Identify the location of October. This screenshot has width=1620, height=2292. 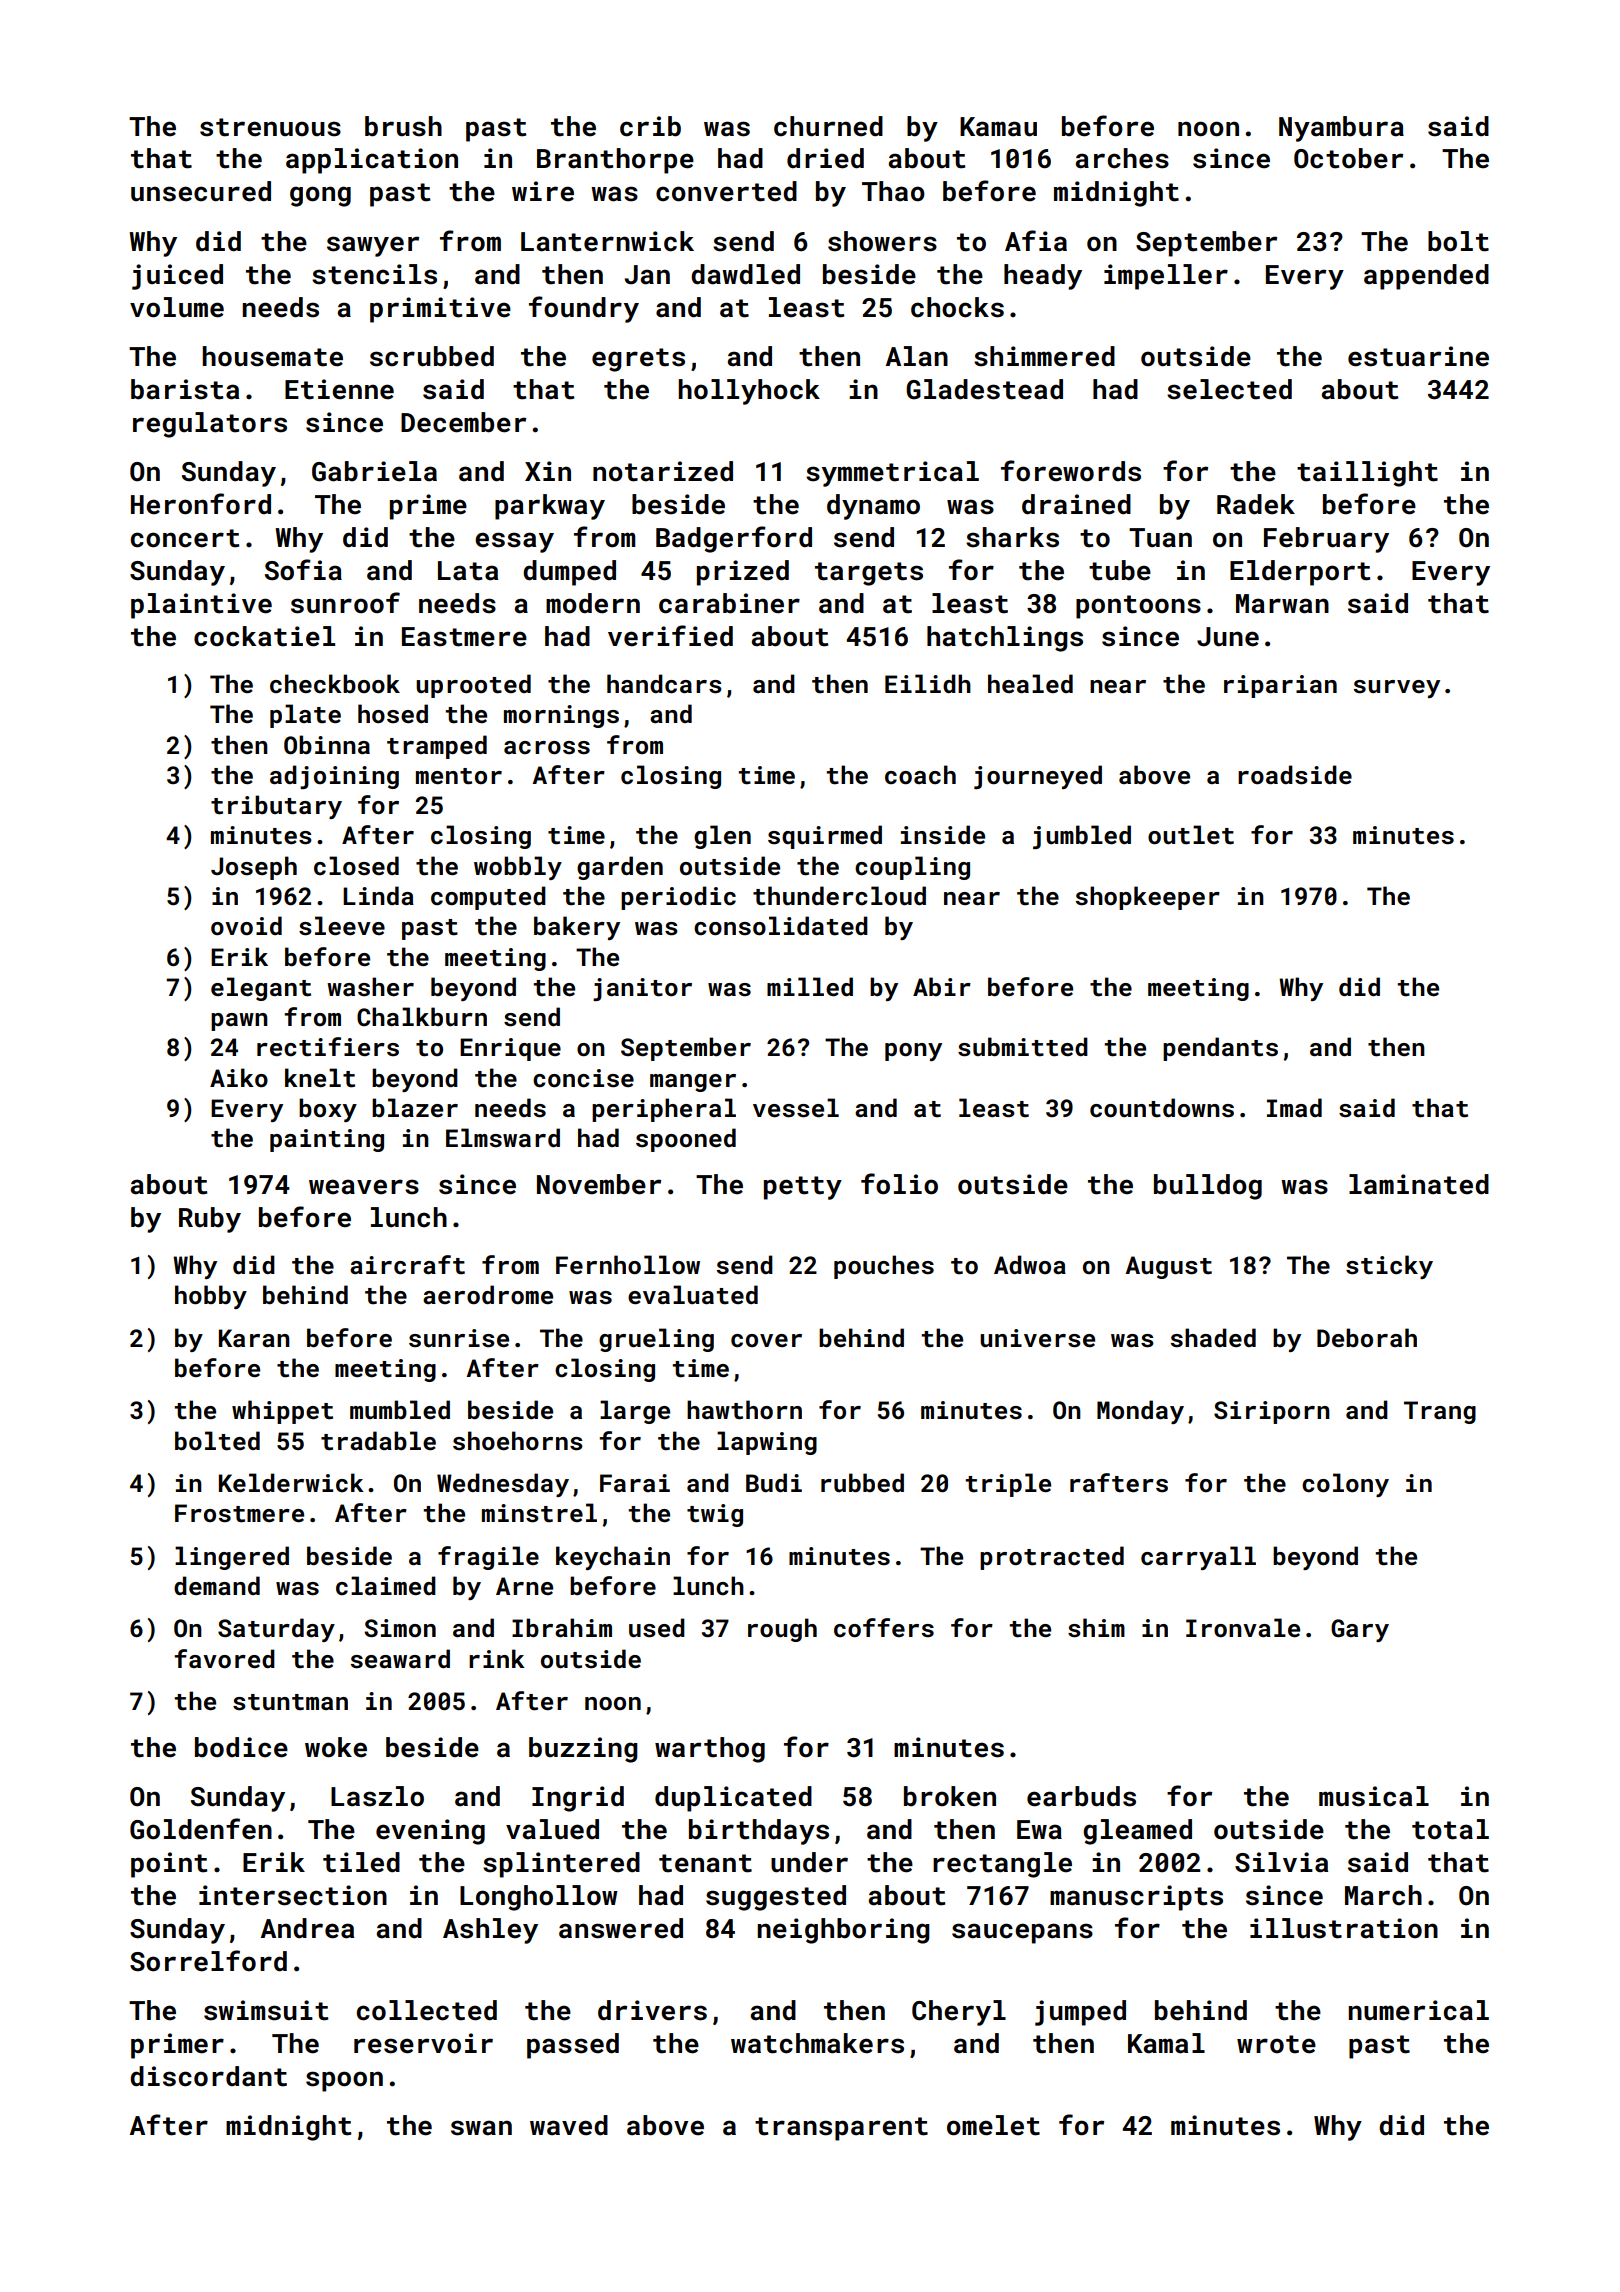
(1348, 158).
